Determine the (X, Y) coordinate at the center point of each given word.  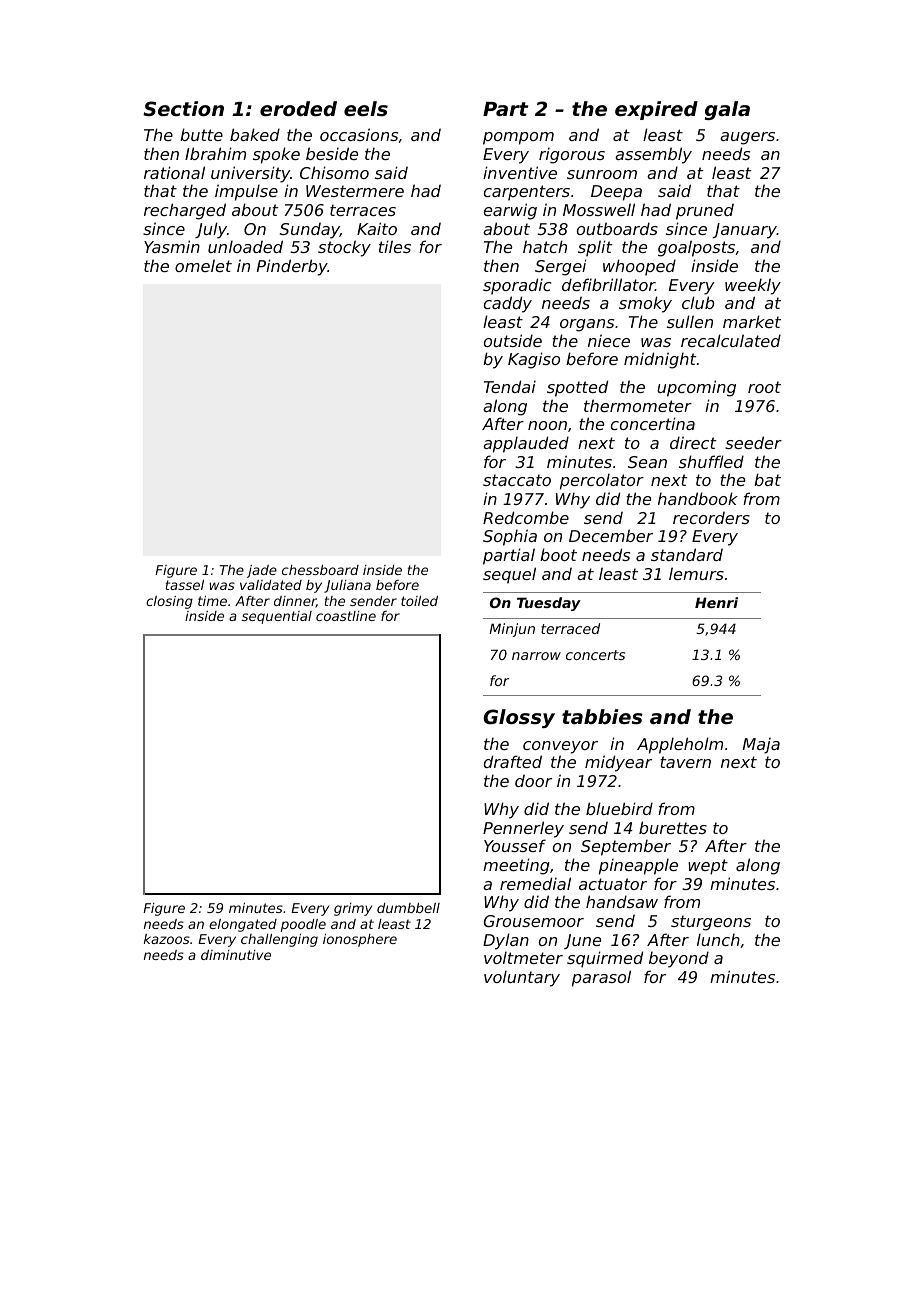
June (582, 941)
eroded (298, 108)
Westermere (355, 191)
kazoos (167, 939)
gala (727, 110)
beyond (679, 959)
